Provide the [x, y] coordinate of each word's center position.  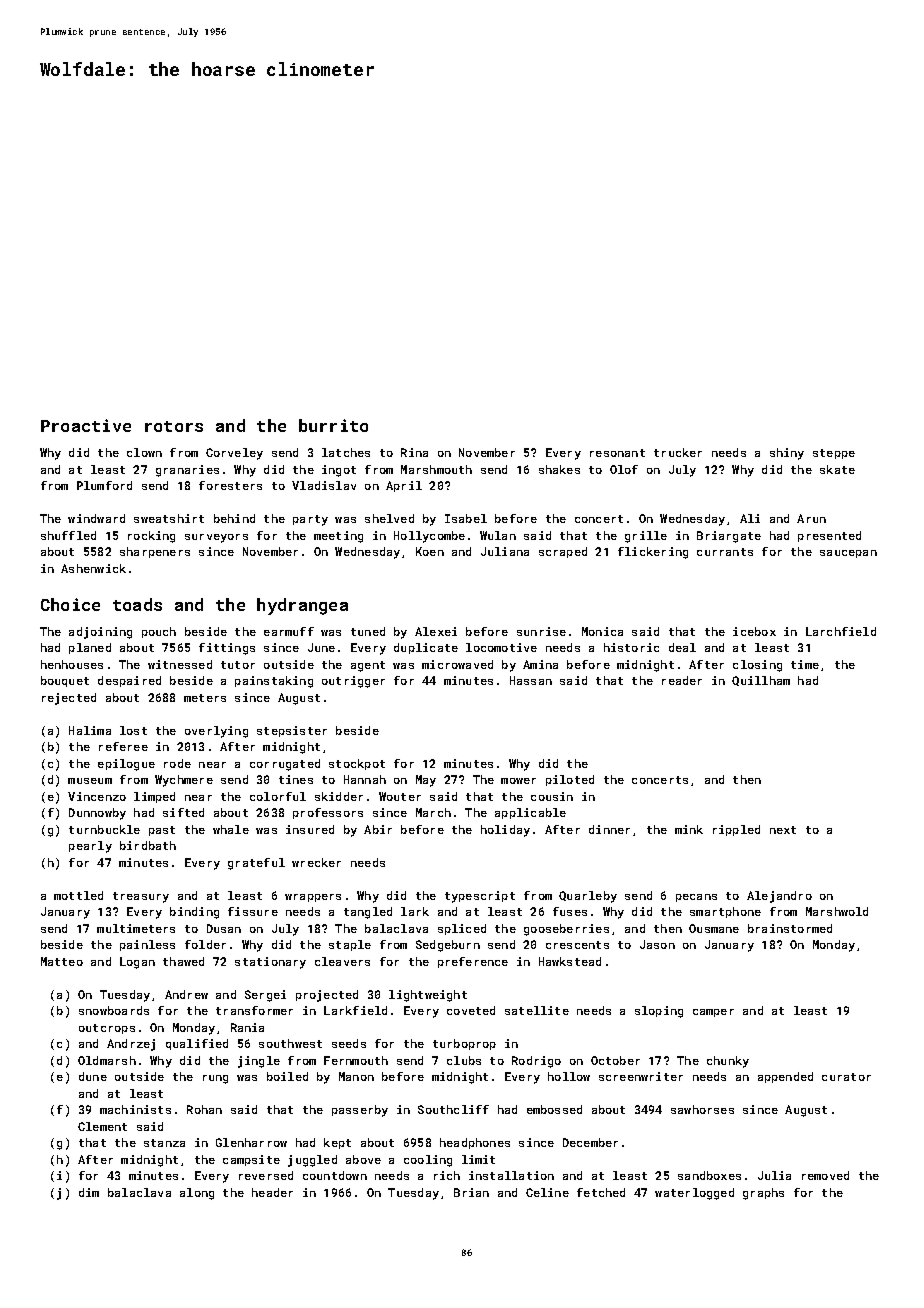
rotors [174, 426]
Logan [137, 963]
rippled [736, 830]
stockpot [357, 764]
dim [89, 1192]
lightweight [428, 996]
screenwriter [641, 1076]
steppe [834, 454]
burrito [333, 425]
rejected [69, 699]
